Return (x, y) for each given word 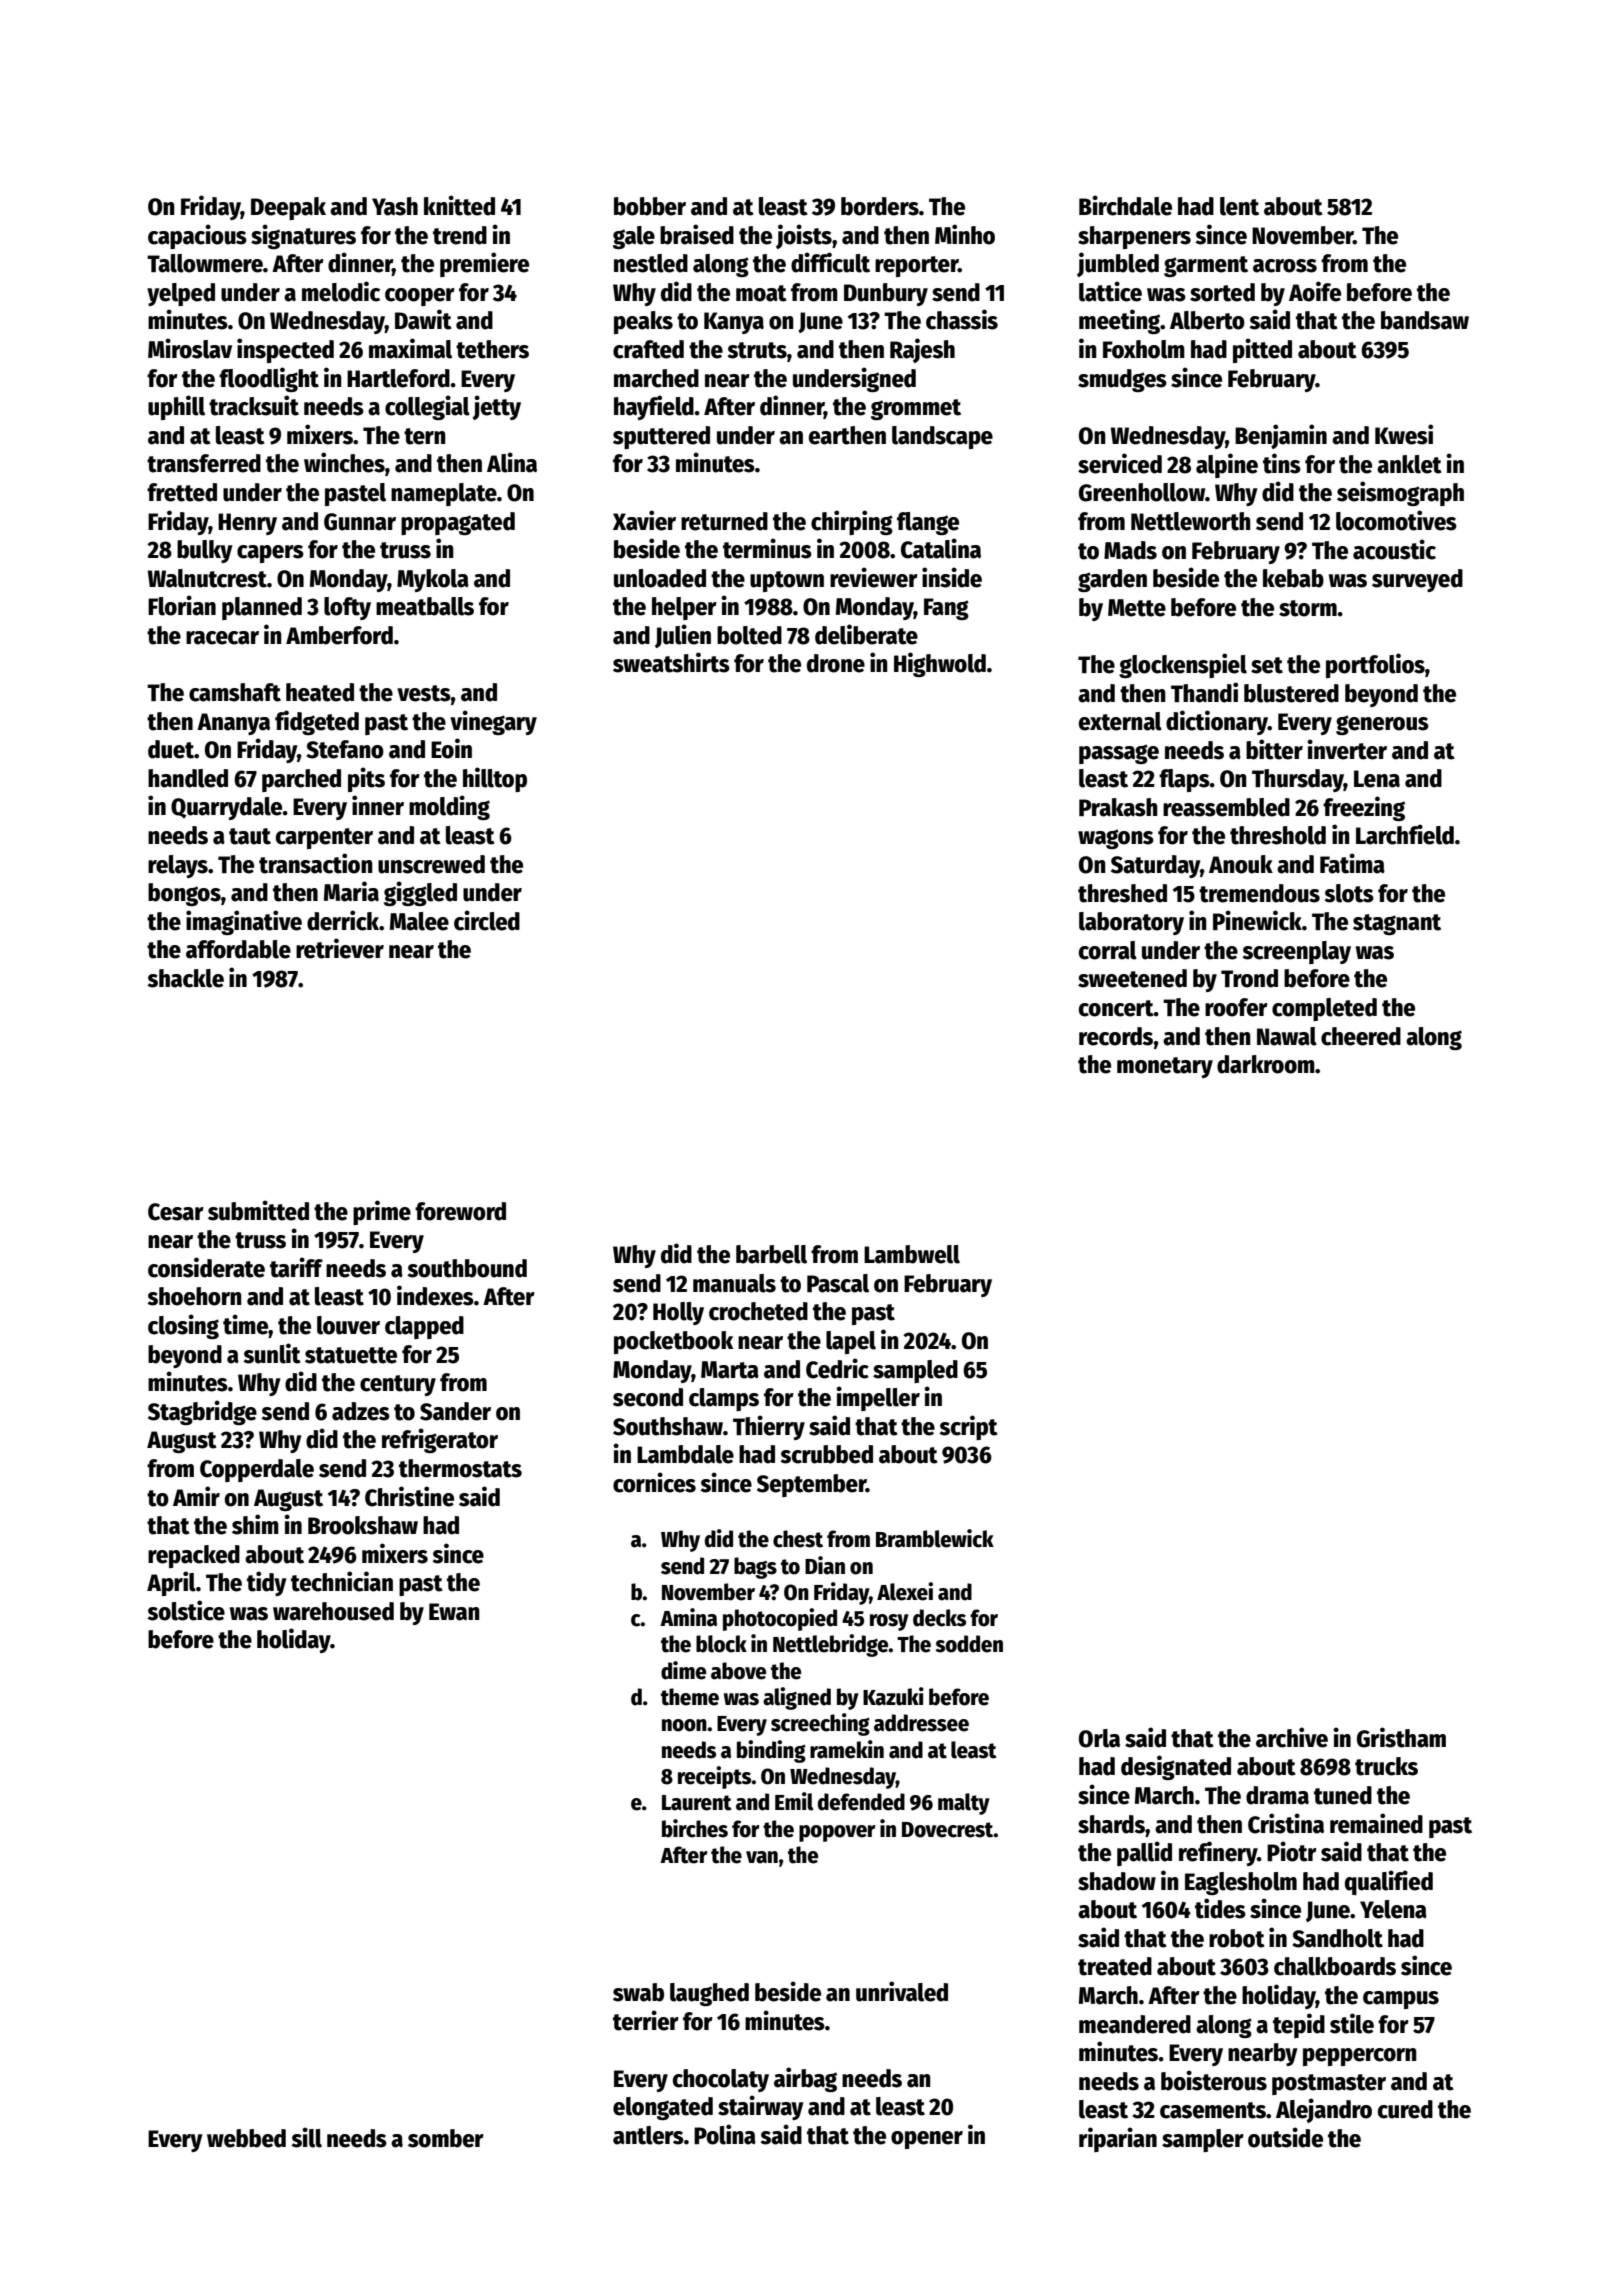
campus (1401, 2000)
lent (1239, 206)
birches (695, 1828)
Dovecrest (948, 1830)
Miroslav (190, 348)
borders (880, 206)
